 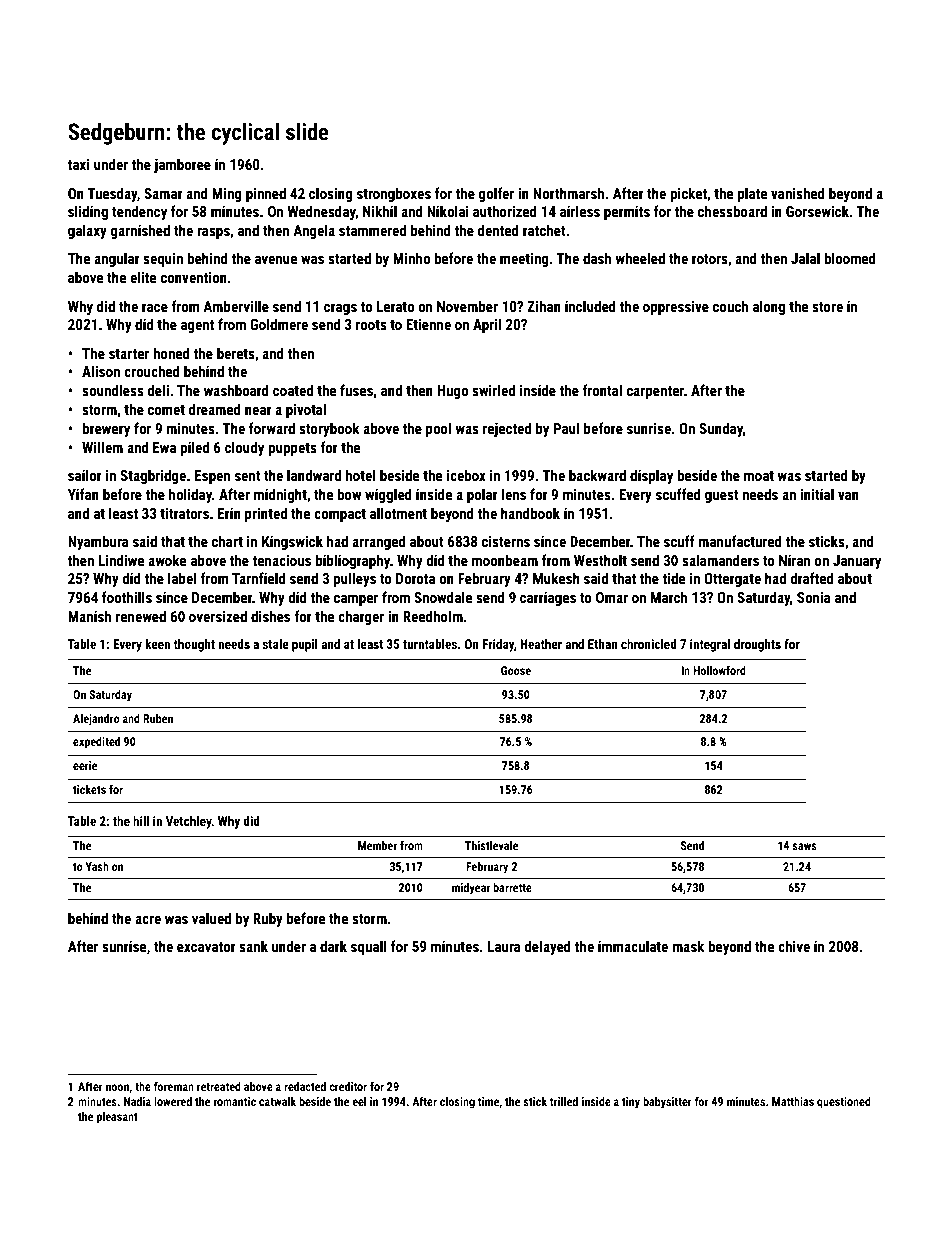 What do you see at coordinates (197, 326) in the screenshot?
I see `agent` at bounding box center [197, 326].
